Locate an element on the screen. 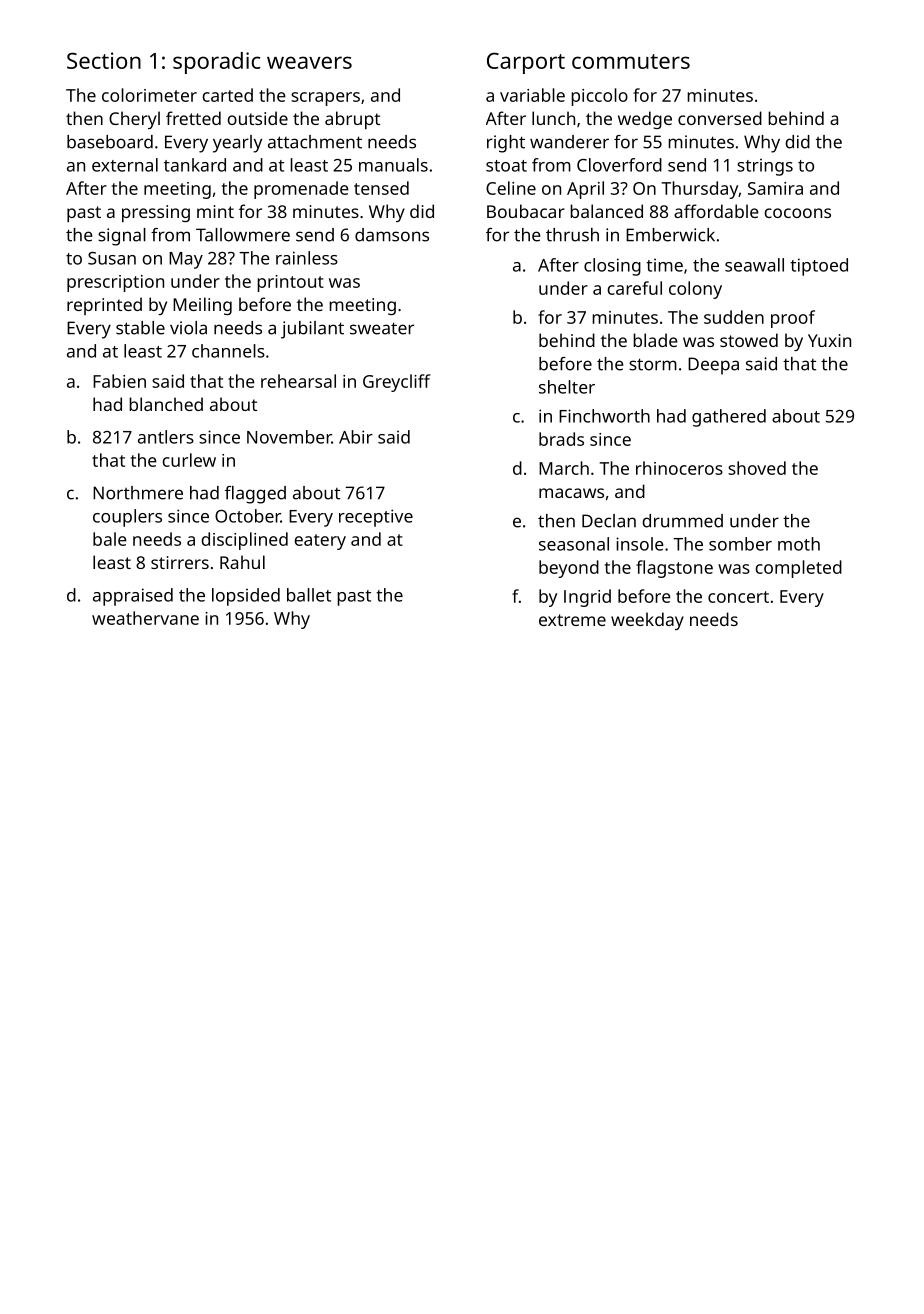  May is located at coordinates (186, 260).
